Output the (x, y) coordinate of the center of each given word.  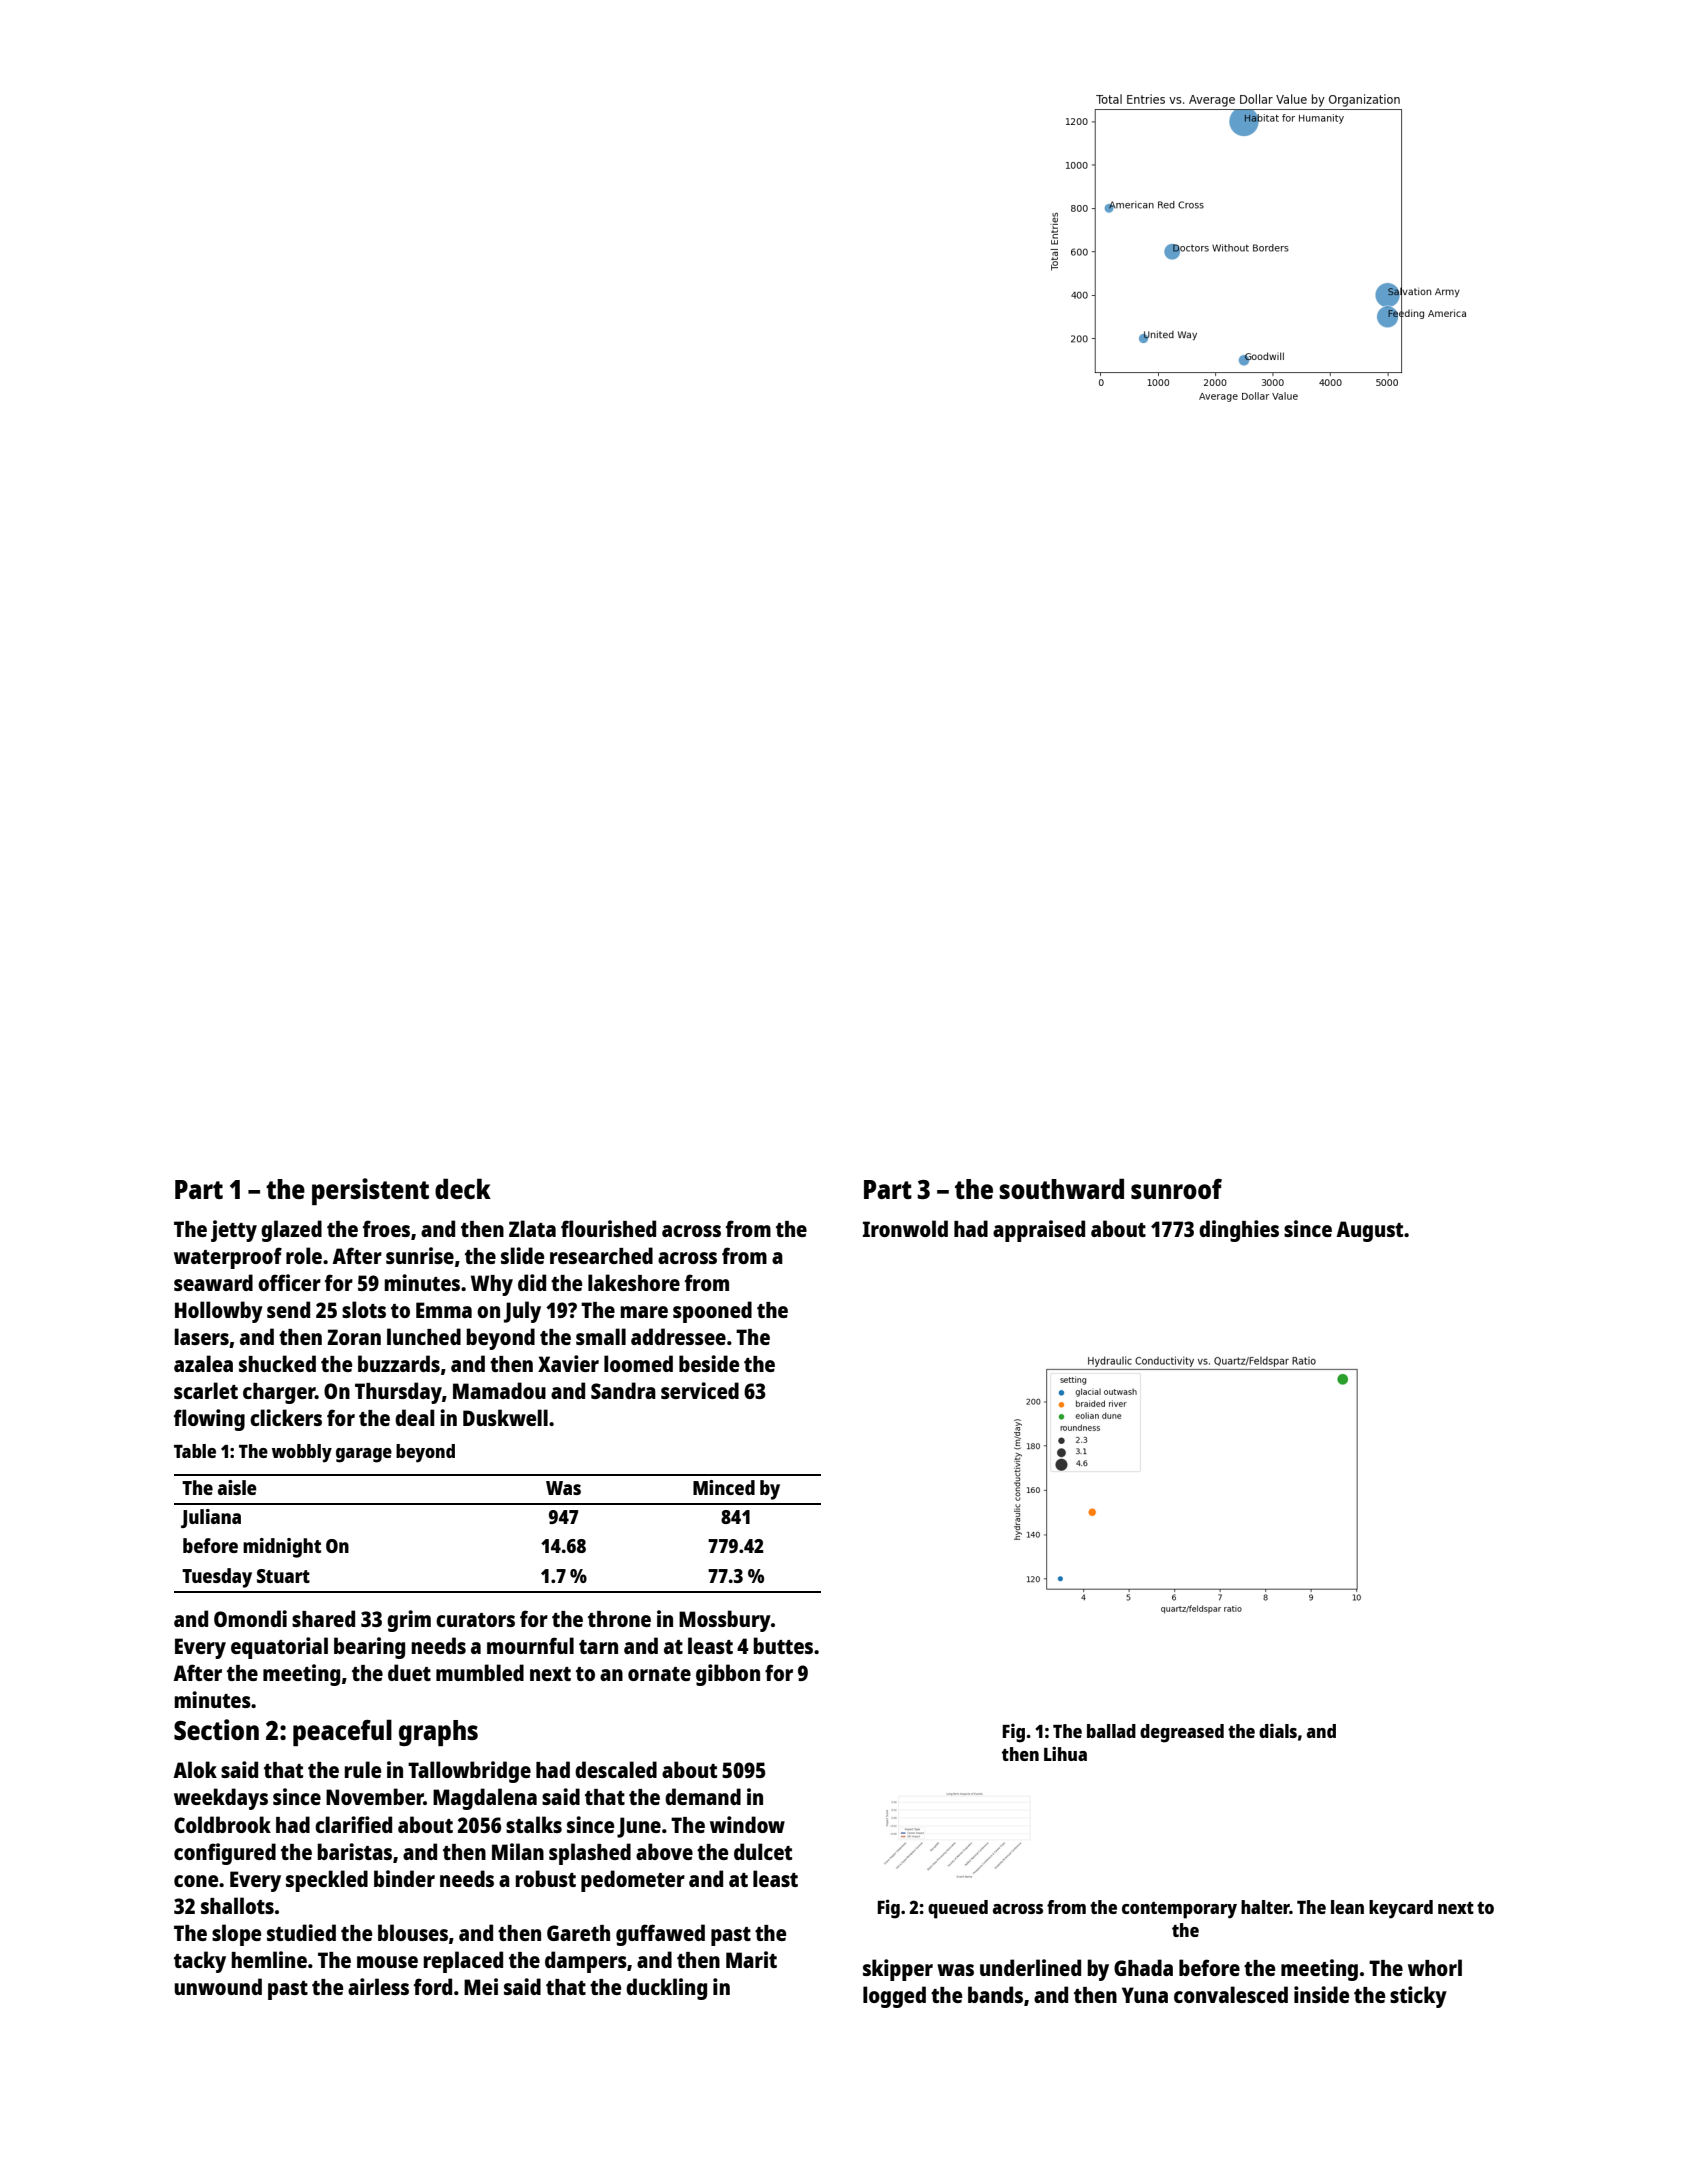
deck (463, 1188)
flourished (608, 1228)
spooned (712, 1312)
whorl (1435, 1967)
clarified (353, 1824)
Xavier (568, 1363)
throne (619, 1619)
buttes (783, 1645)
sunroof (1176, 1189)
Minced (724, 1487)
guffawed (660, 1935)
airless (378, 1986)
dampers (586, 1962)
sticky (1418, 1997)
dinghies (1239, 1231)
